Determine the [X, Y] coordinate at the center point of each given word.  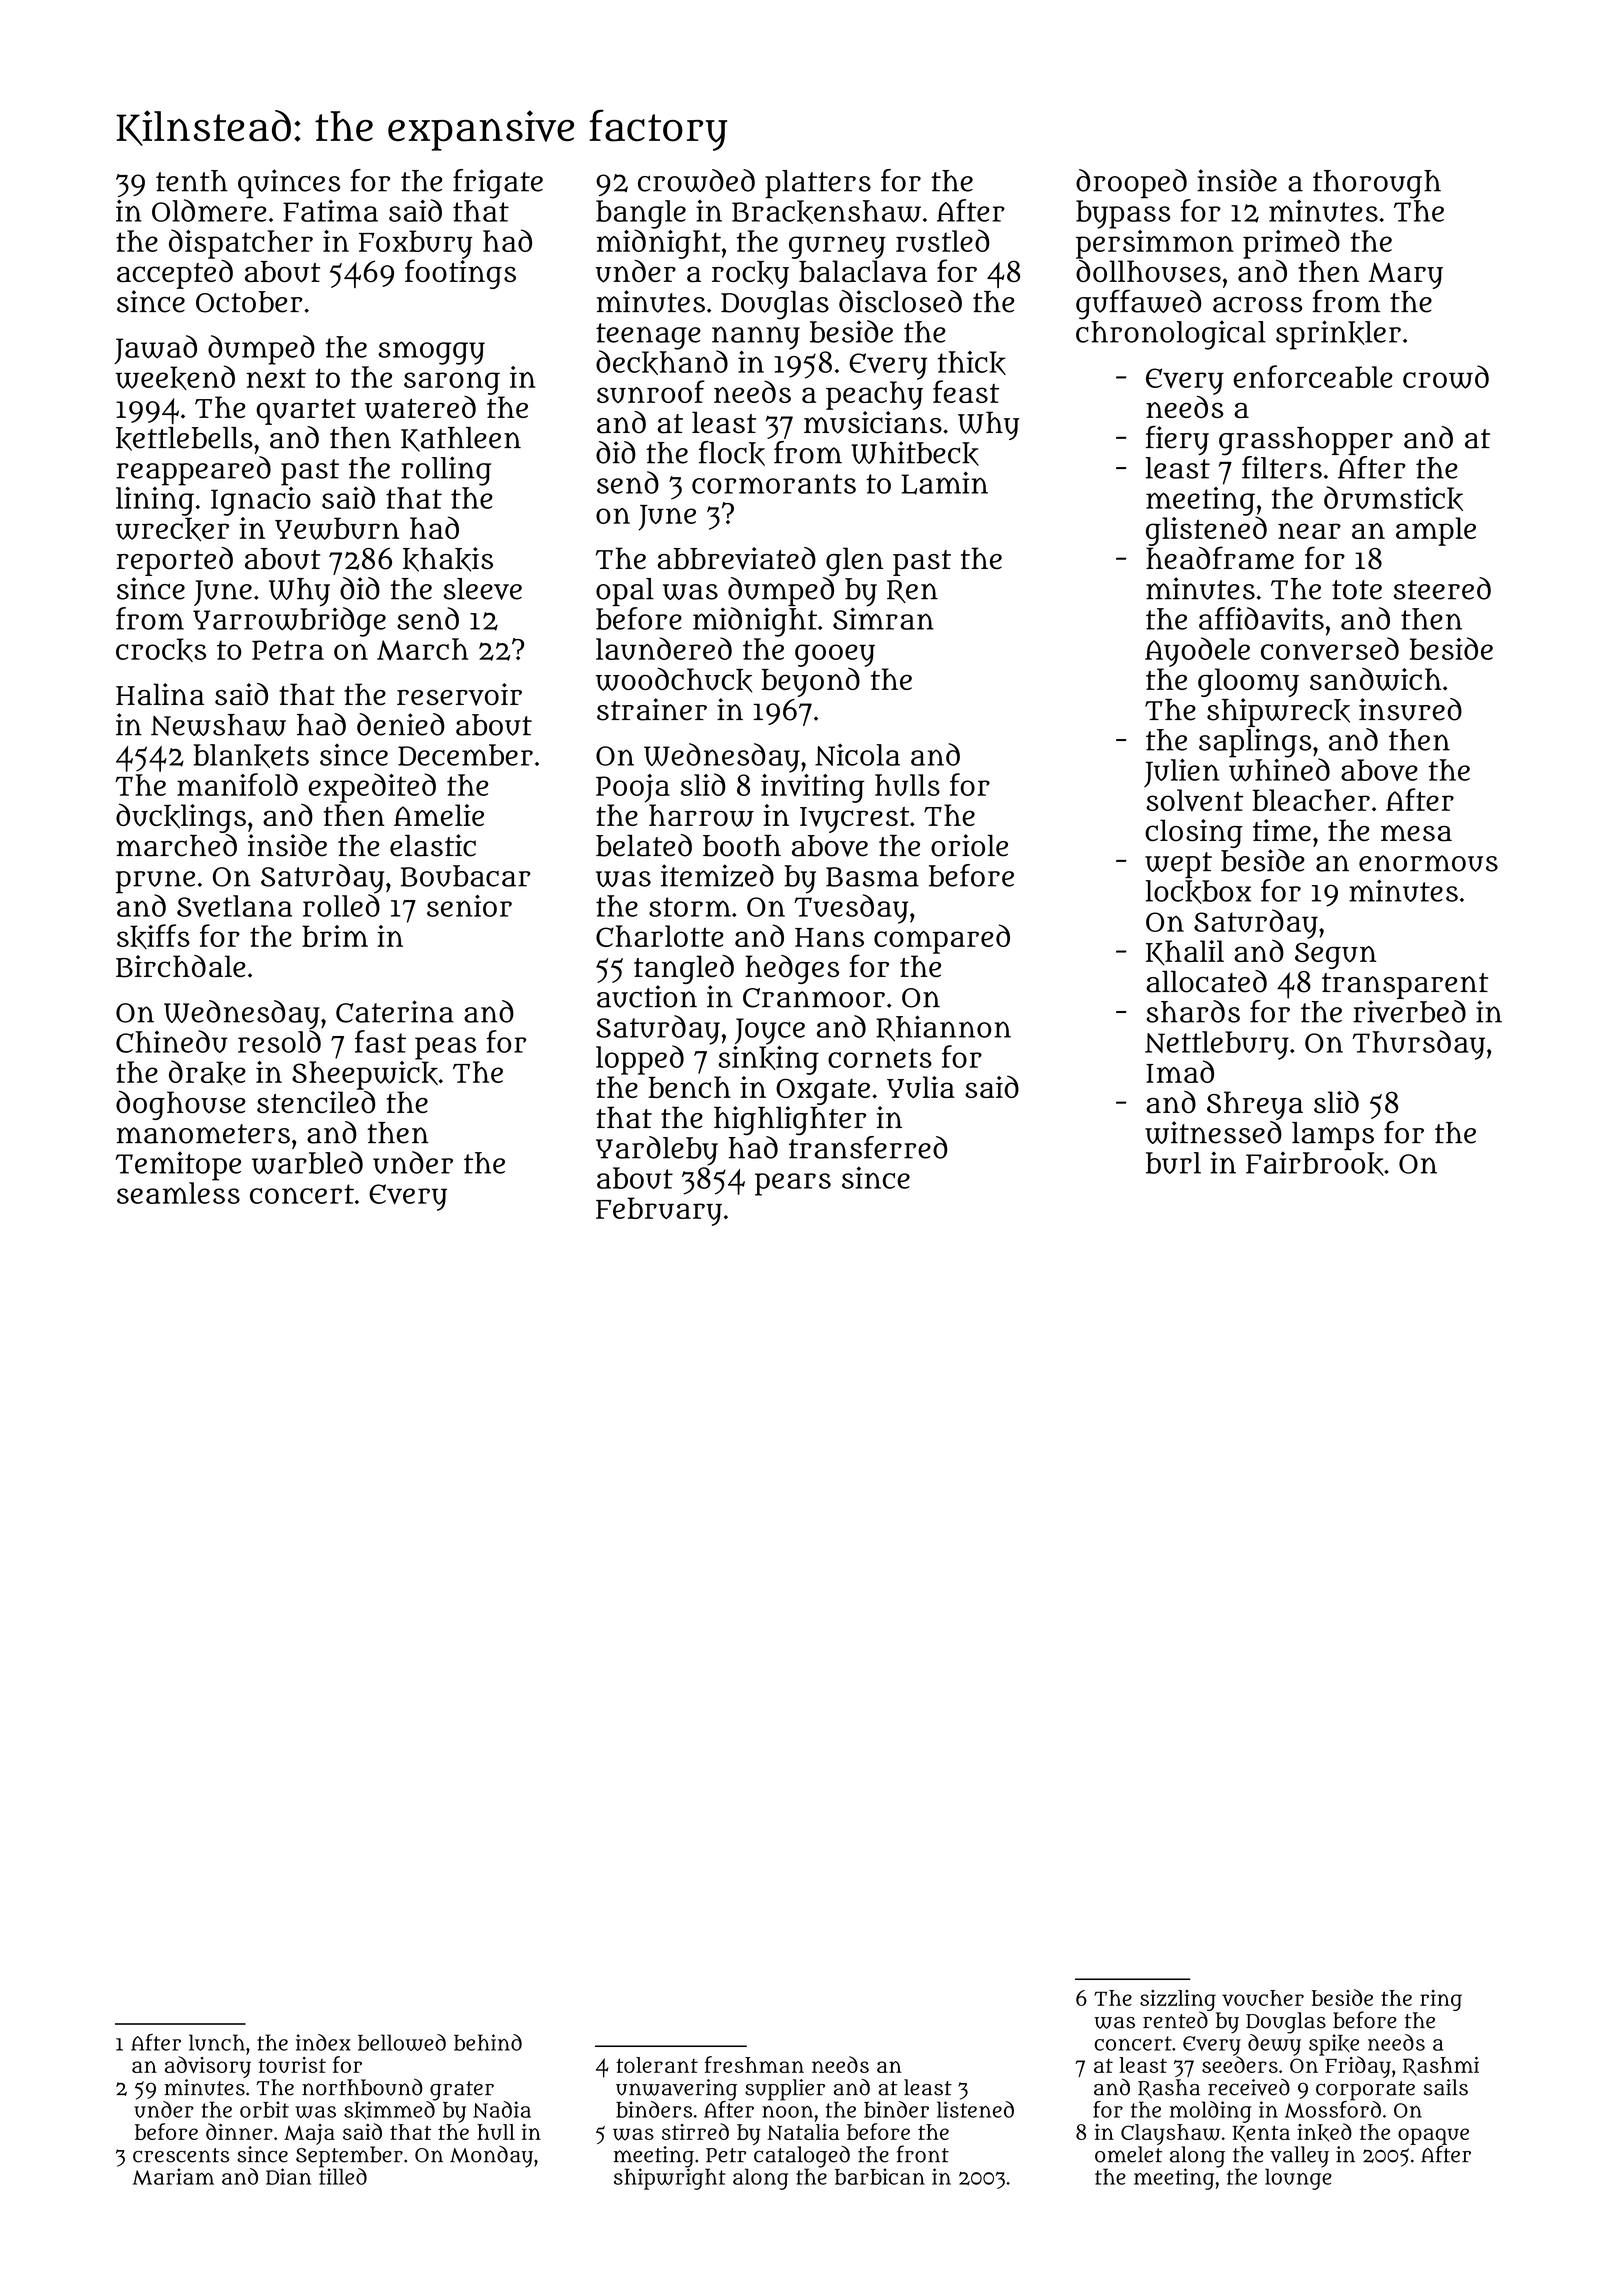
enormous [1428, 863]
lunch [217, 2042]
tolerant [657, 2065]
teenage [648, 336]
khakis [448, 559]
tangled [684, 969]
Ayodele [1197, 652]
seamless [178, 1193]
